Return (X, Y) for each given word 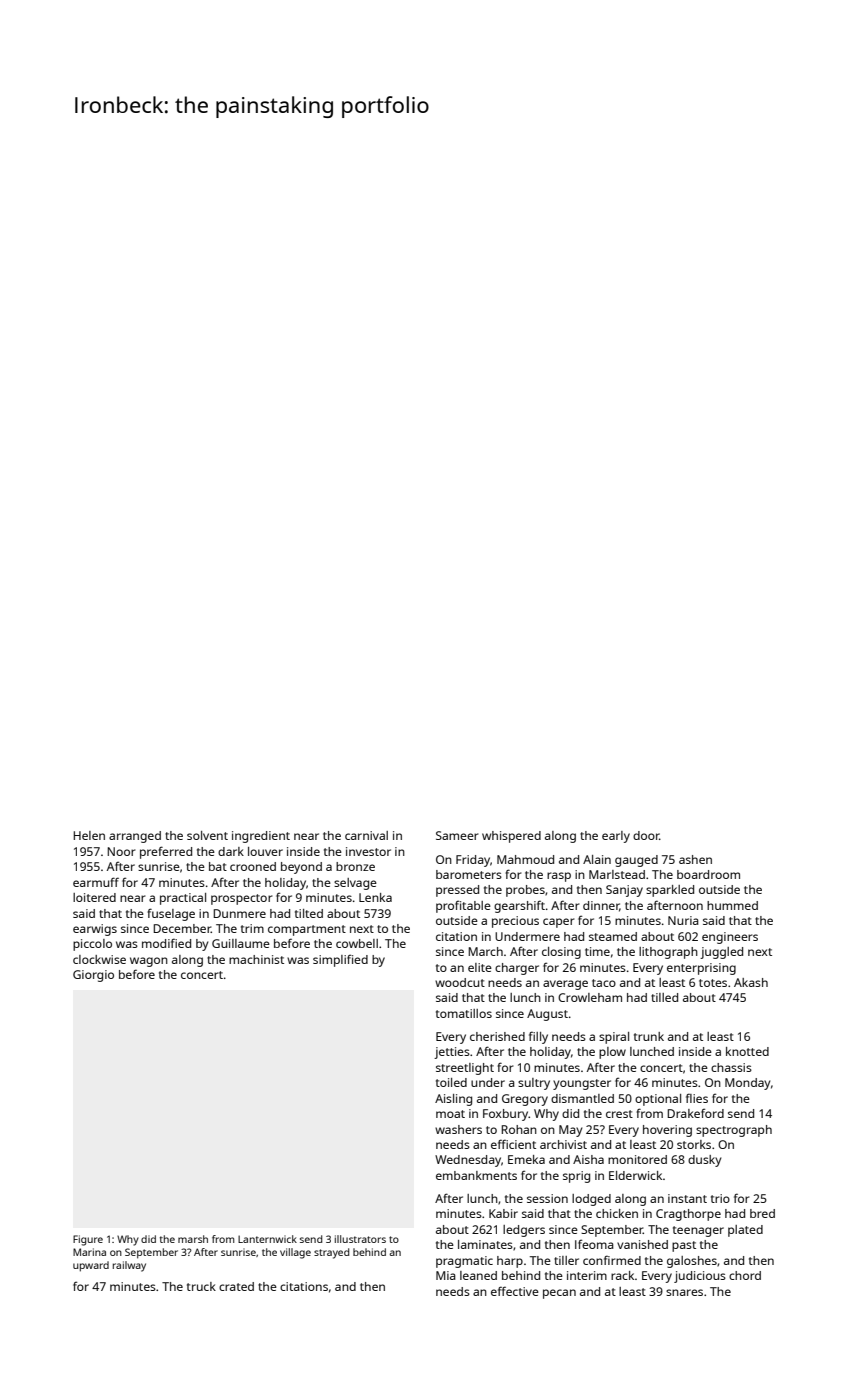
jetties (452, 1053)
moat (450, 1114)
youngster (582, 1084)
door (646, 835)
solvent (207, 835)
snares (684, 1292)
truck (201, 1286)
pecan (559, 1294)
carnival (366, 835)
